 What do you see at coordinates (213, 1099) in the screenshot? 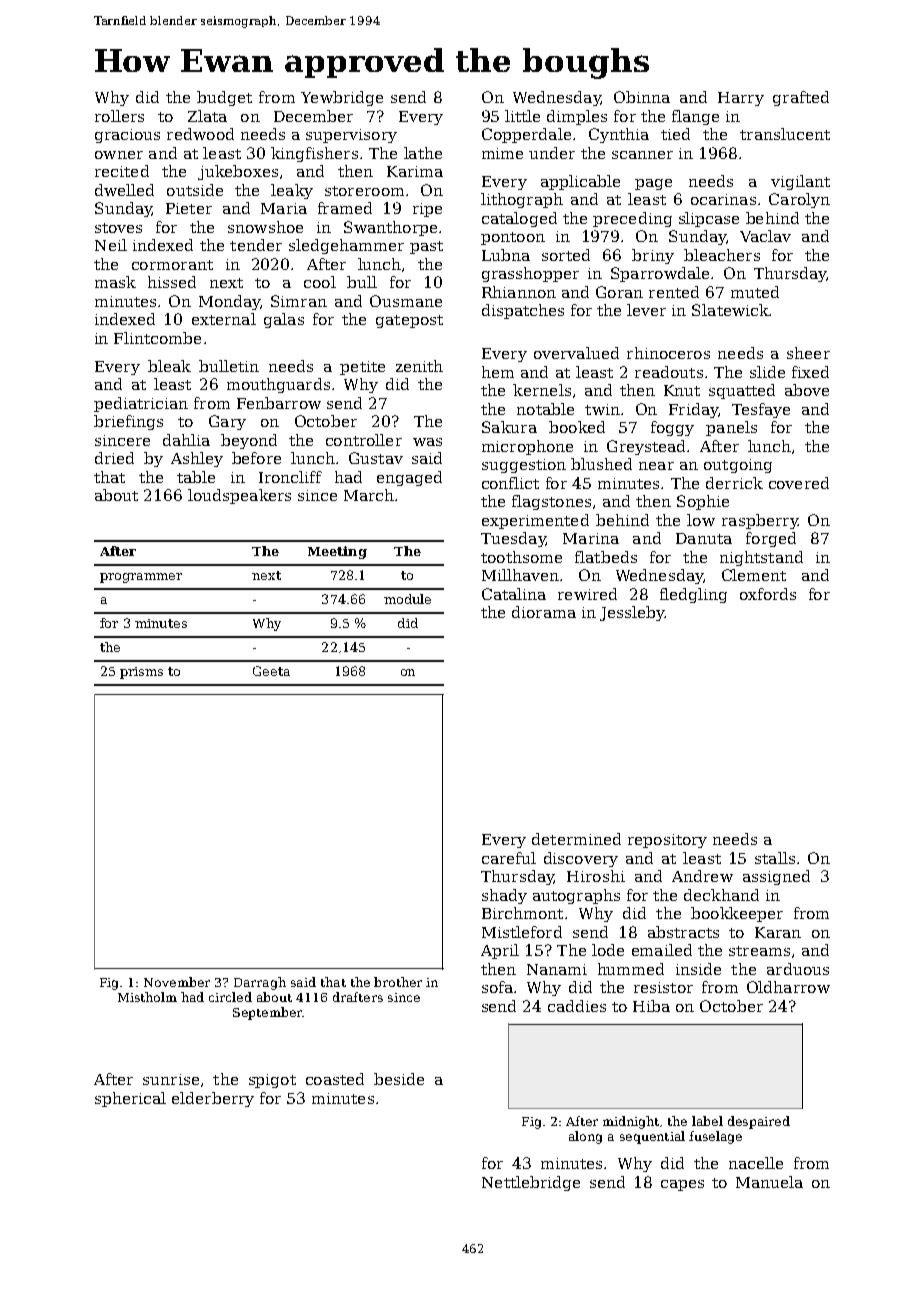
I see `elderberry` at bounding box center [213, 1099].
